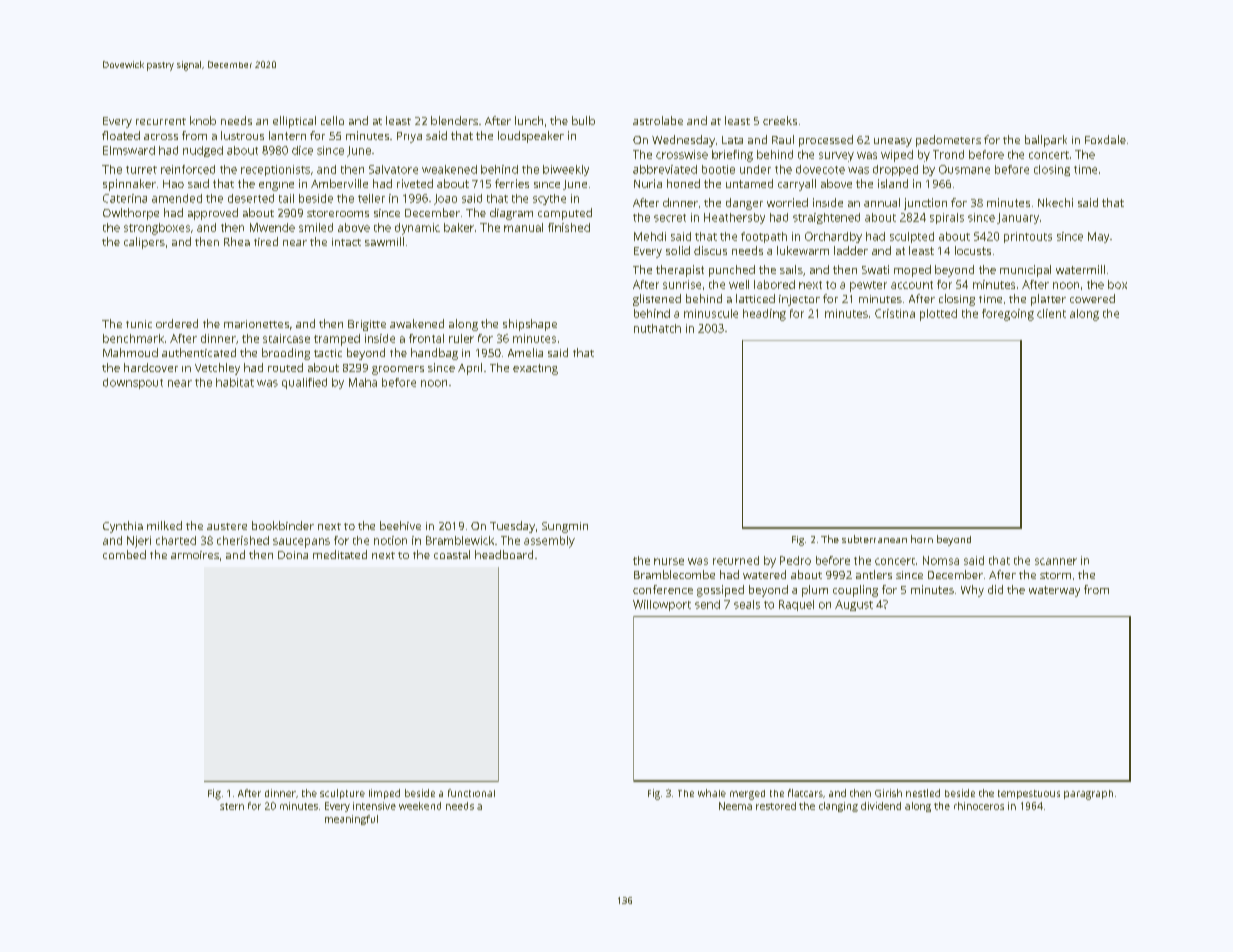 The height and width of the screenshot is (952, 1233). What do you see at coordinates (854, 605) in the screenshot?
I see `August` at bounding box center [854, 605].
